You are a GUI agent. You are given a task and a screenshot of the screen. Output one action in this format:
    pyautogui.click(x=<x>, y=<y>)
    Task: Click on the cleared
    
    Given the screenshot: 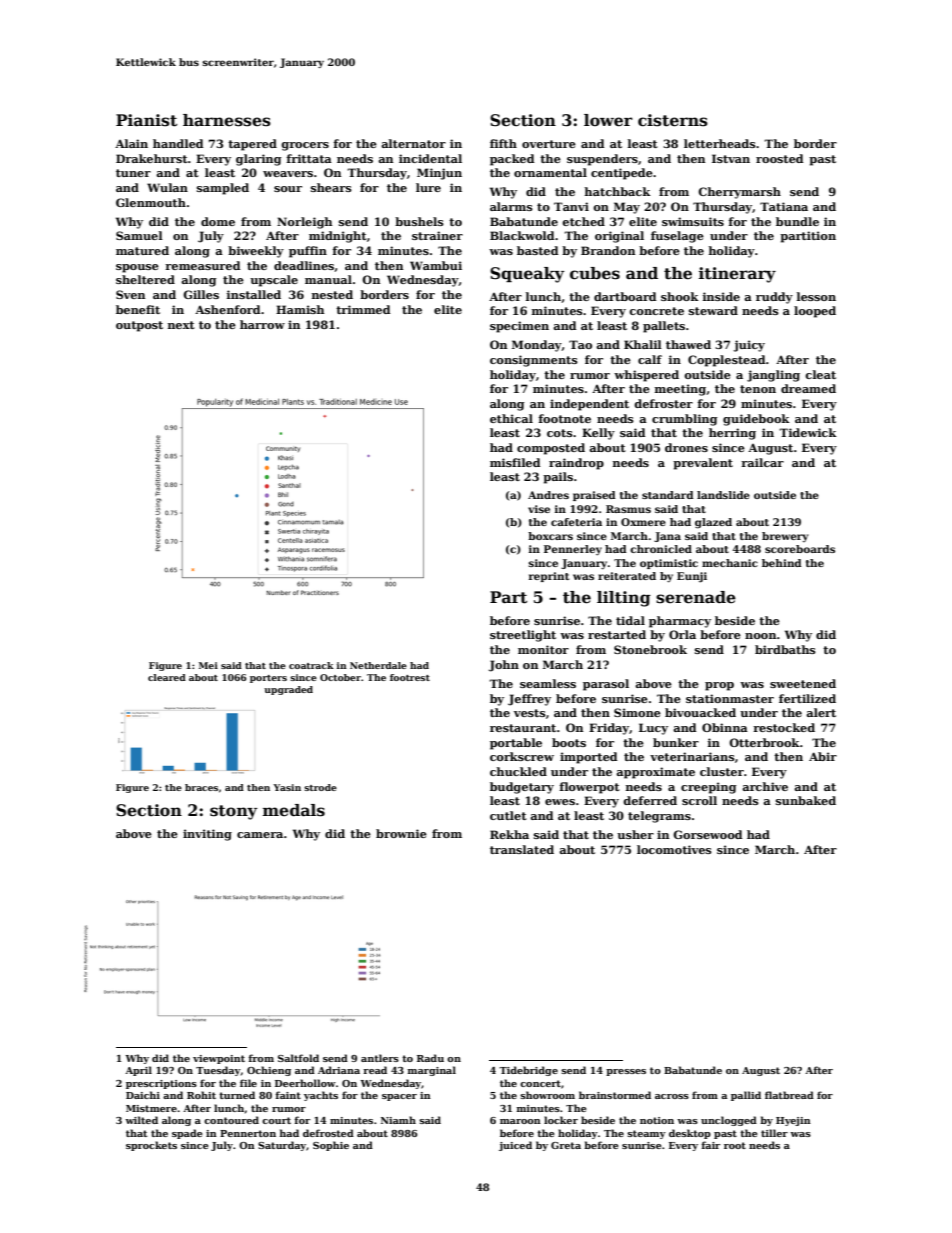 What is the action you would take?
    pyautogui.click(x=167, y=677)
